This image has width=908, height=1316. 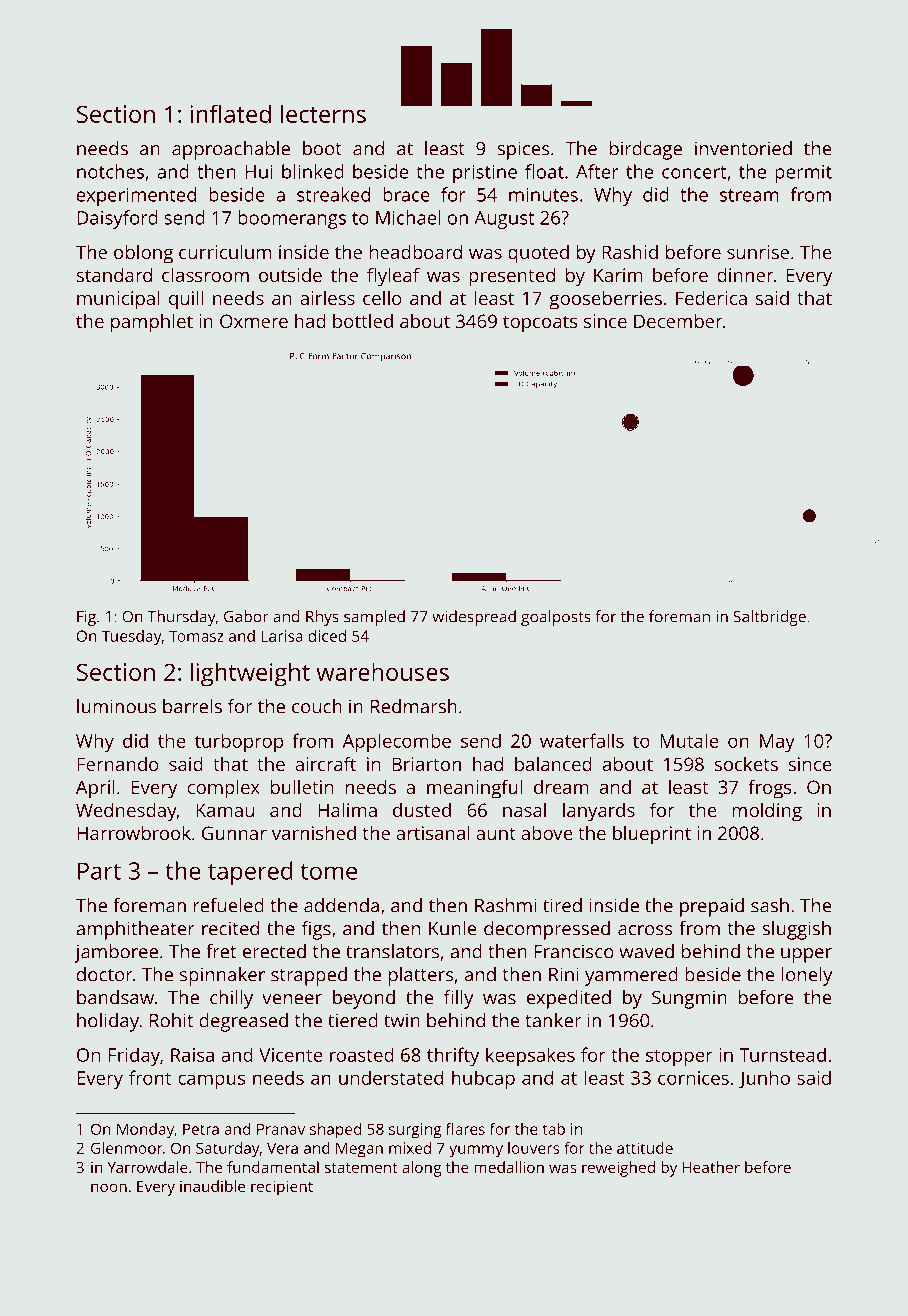 I want to click on spices, so click(x=523, y=150).
